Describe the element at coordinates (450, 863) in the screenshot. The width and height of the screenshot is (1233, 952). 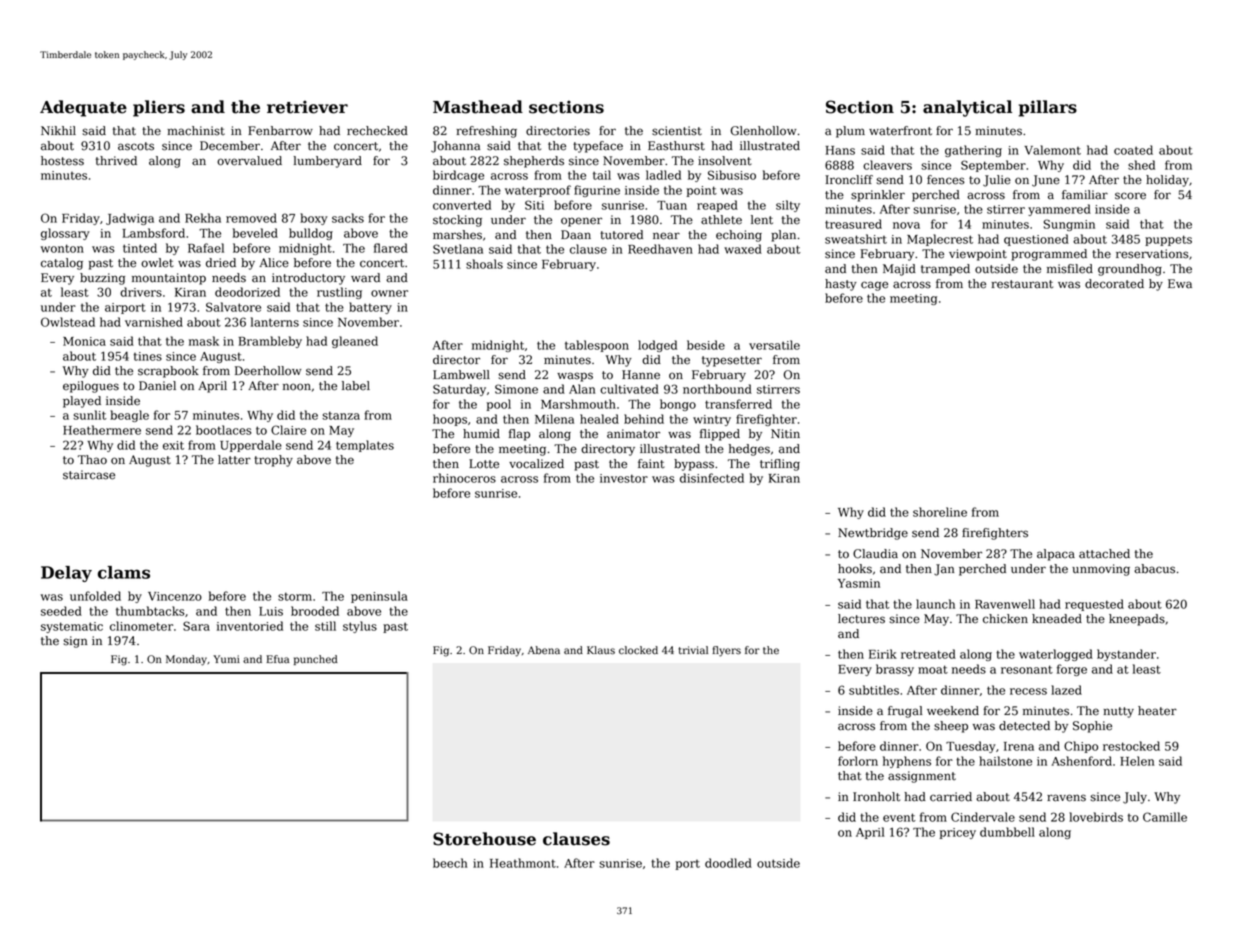
I see `beech` at that location.
